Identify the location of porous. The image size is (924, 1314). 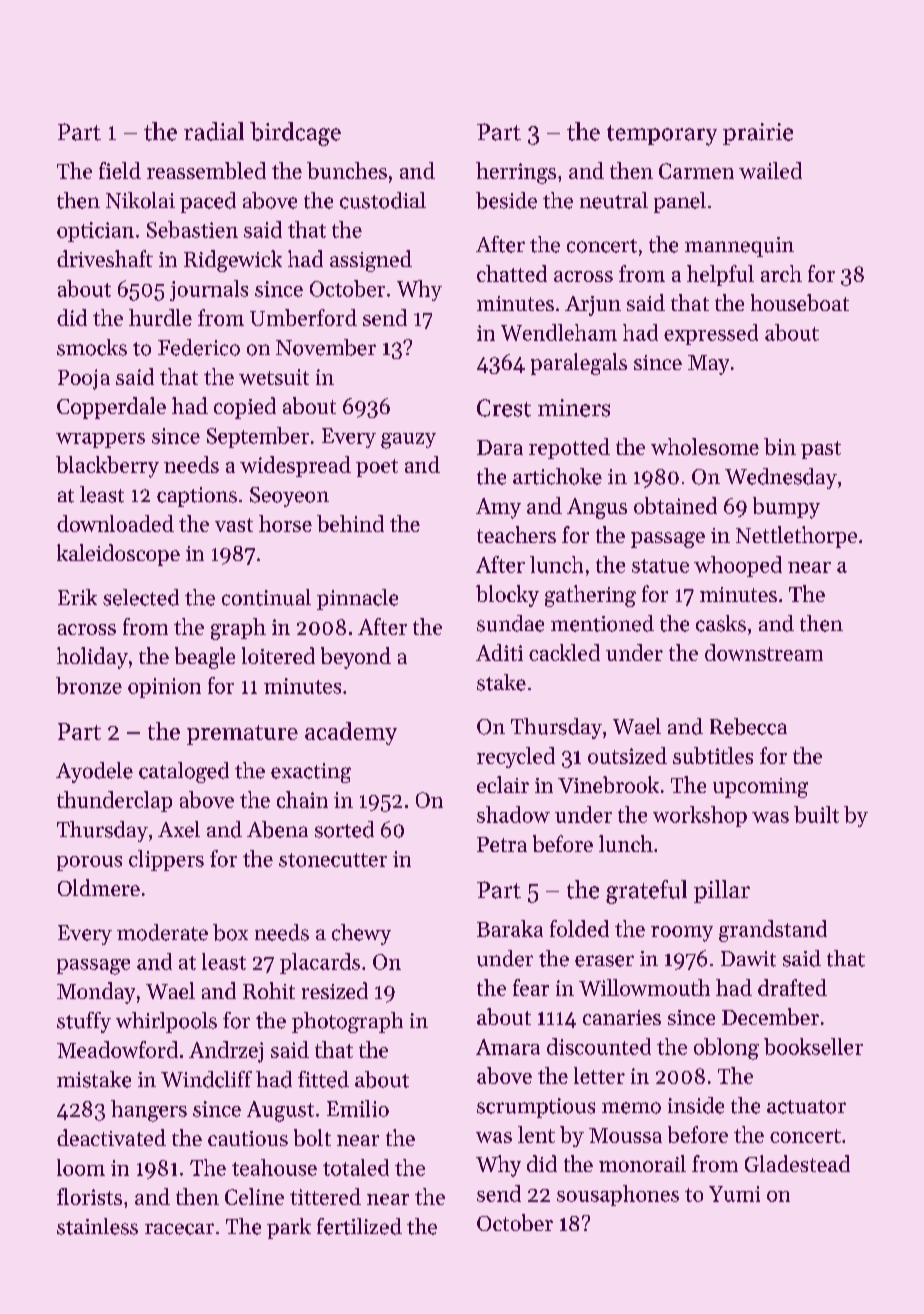
(89, 863).
